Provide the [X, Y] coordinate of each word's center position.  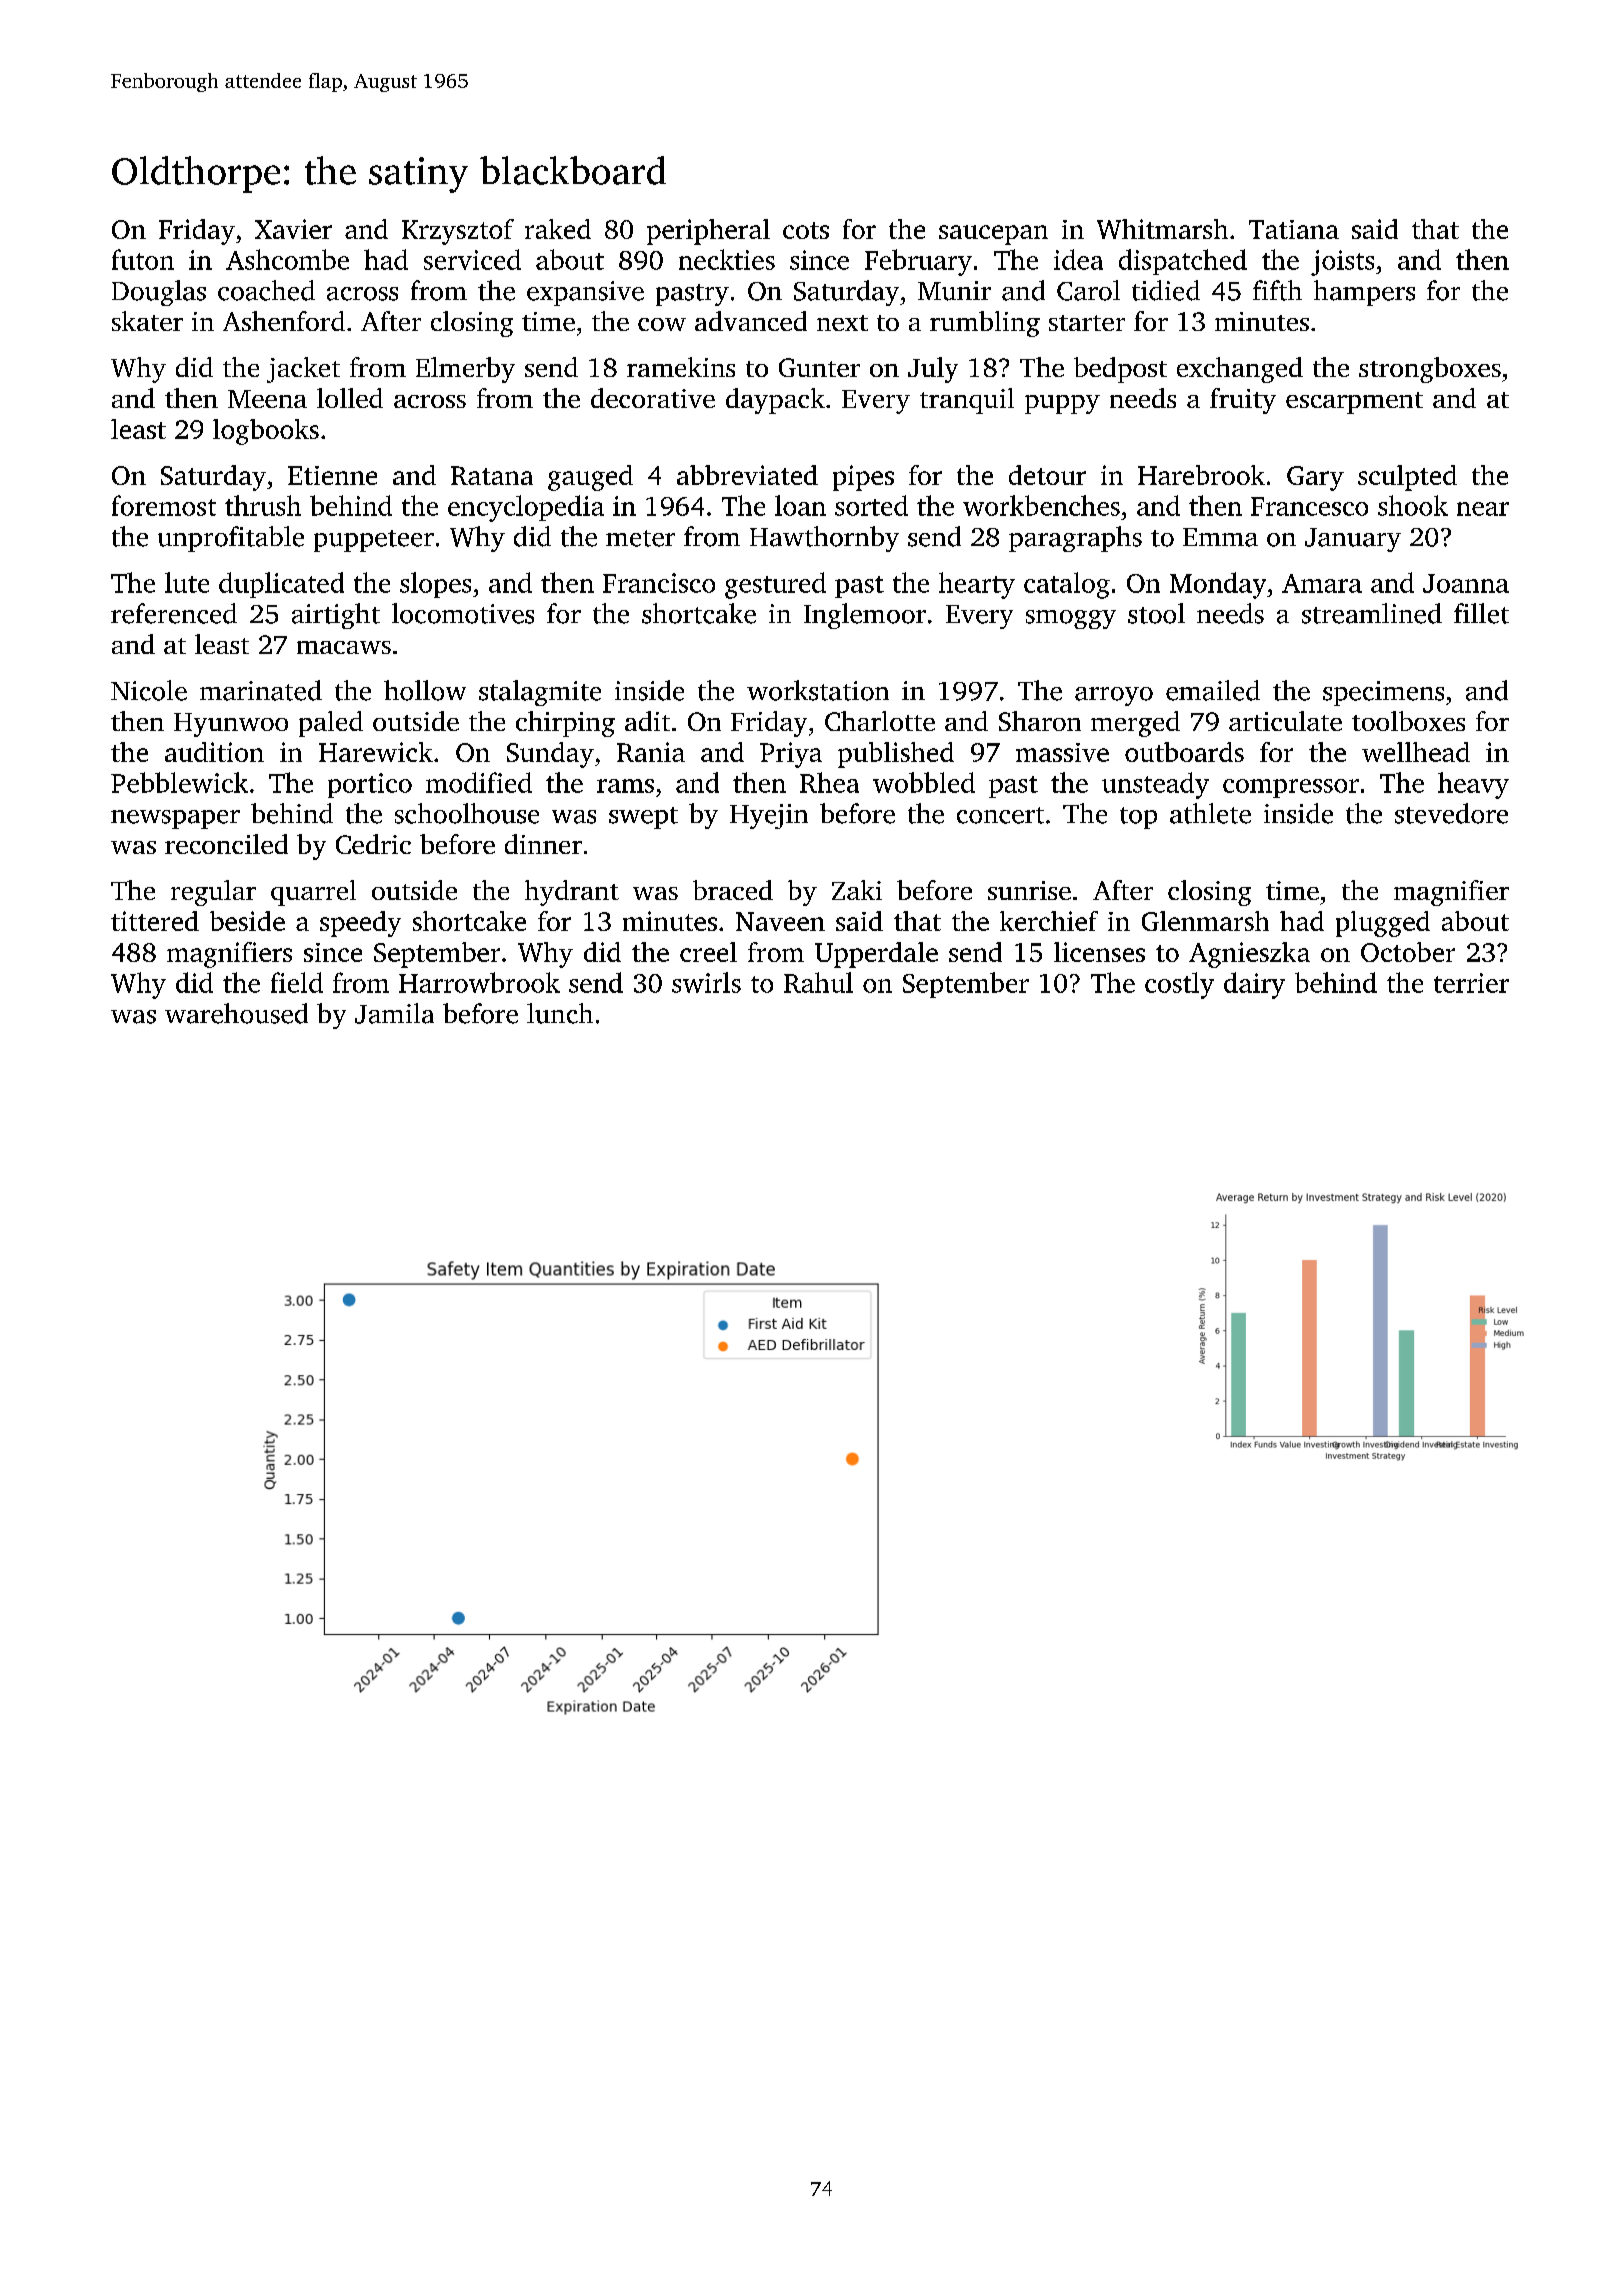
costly [1179, 985]
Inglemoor [865, 616]
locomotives [463, 613]
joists [1342, 263]
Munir [954, 291]
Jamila [394, 1013]
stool [1156, 613]
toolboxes [1408, 721]
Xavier [293, 229]
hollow [425, 690]
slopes [435, 585]
